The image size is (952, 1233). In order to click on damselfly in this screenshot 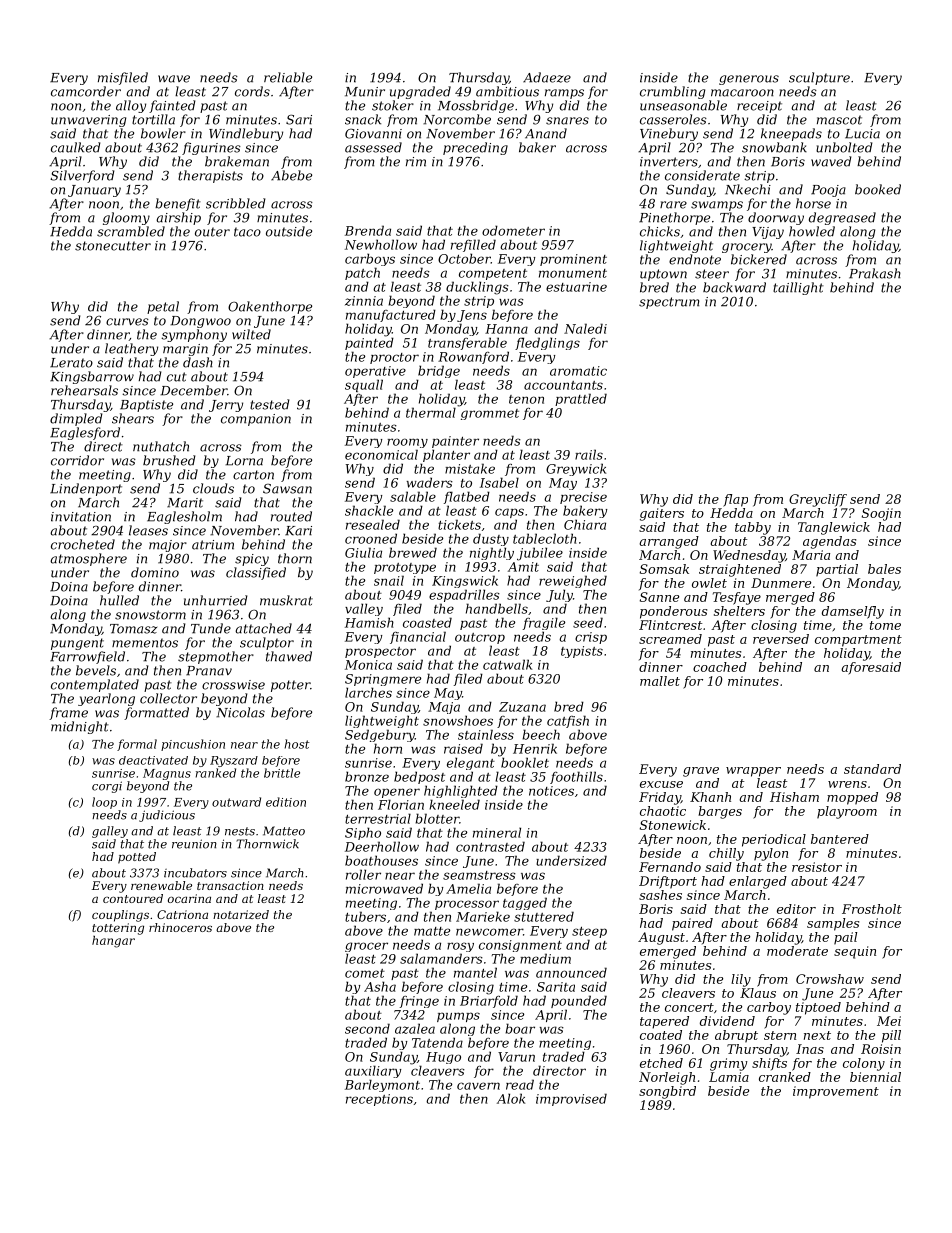, I will do `click(853, 612)`.
